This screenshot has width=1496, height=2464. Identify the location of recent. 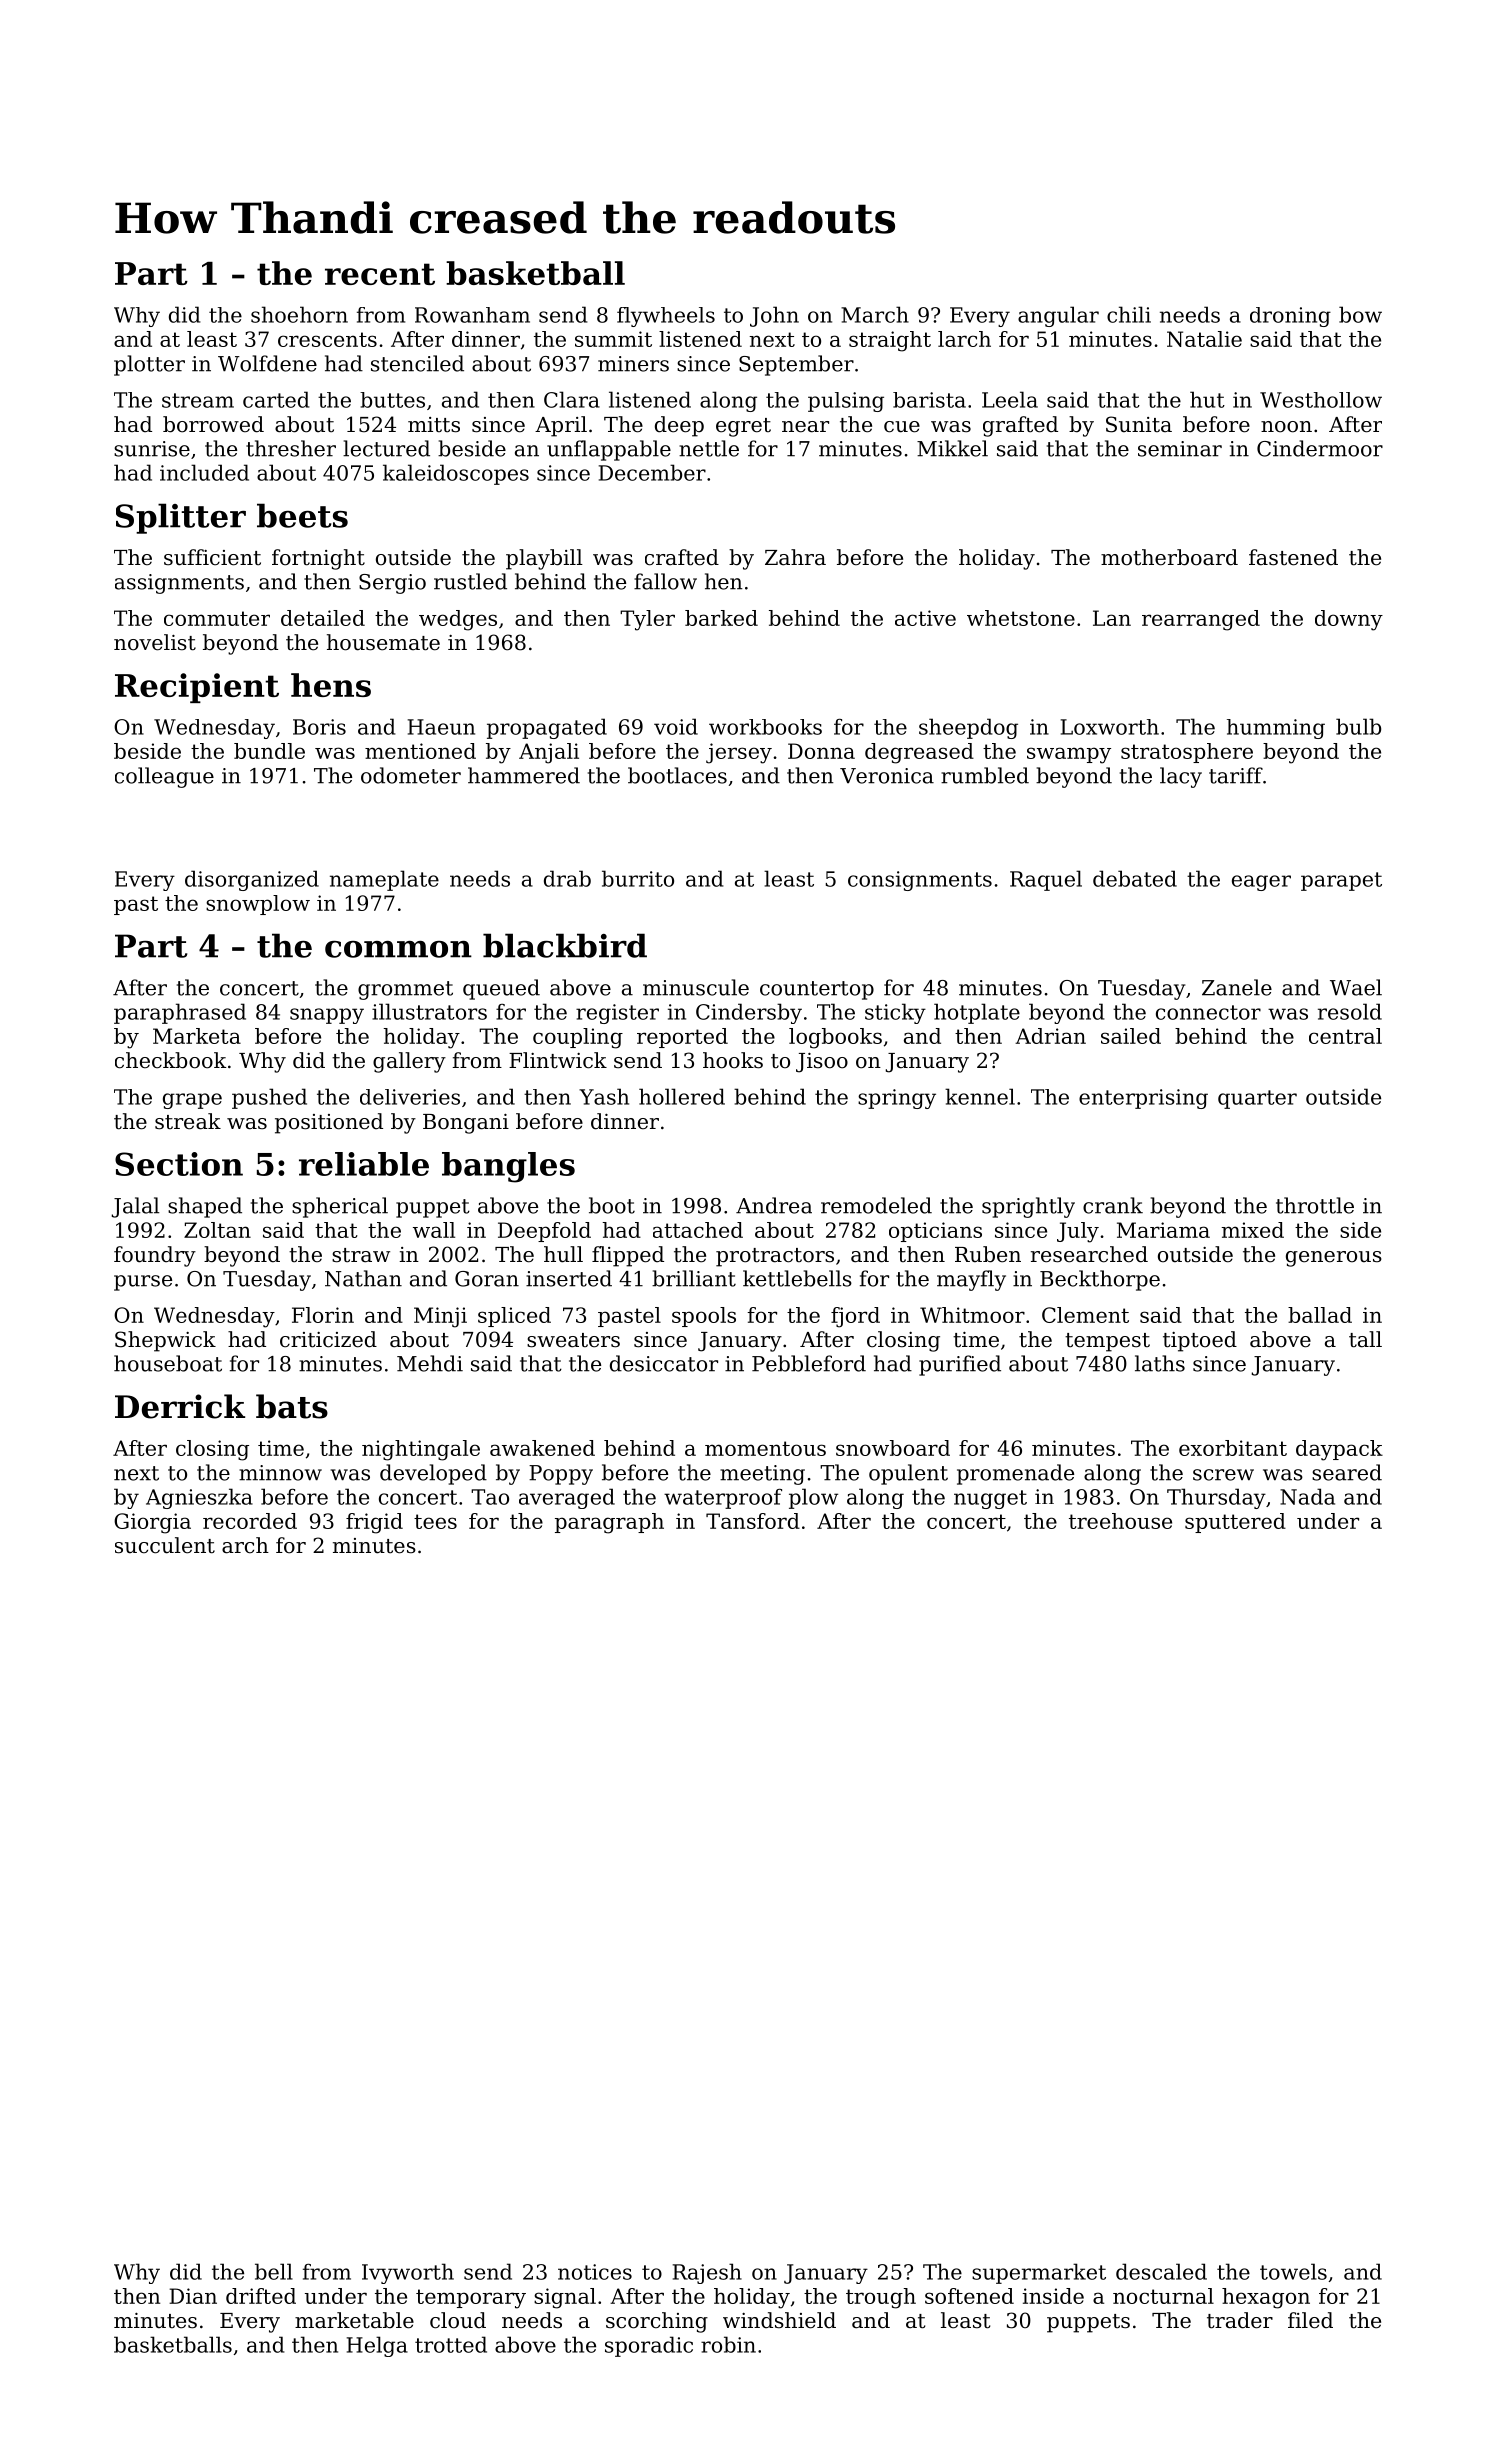
(380, 274).
